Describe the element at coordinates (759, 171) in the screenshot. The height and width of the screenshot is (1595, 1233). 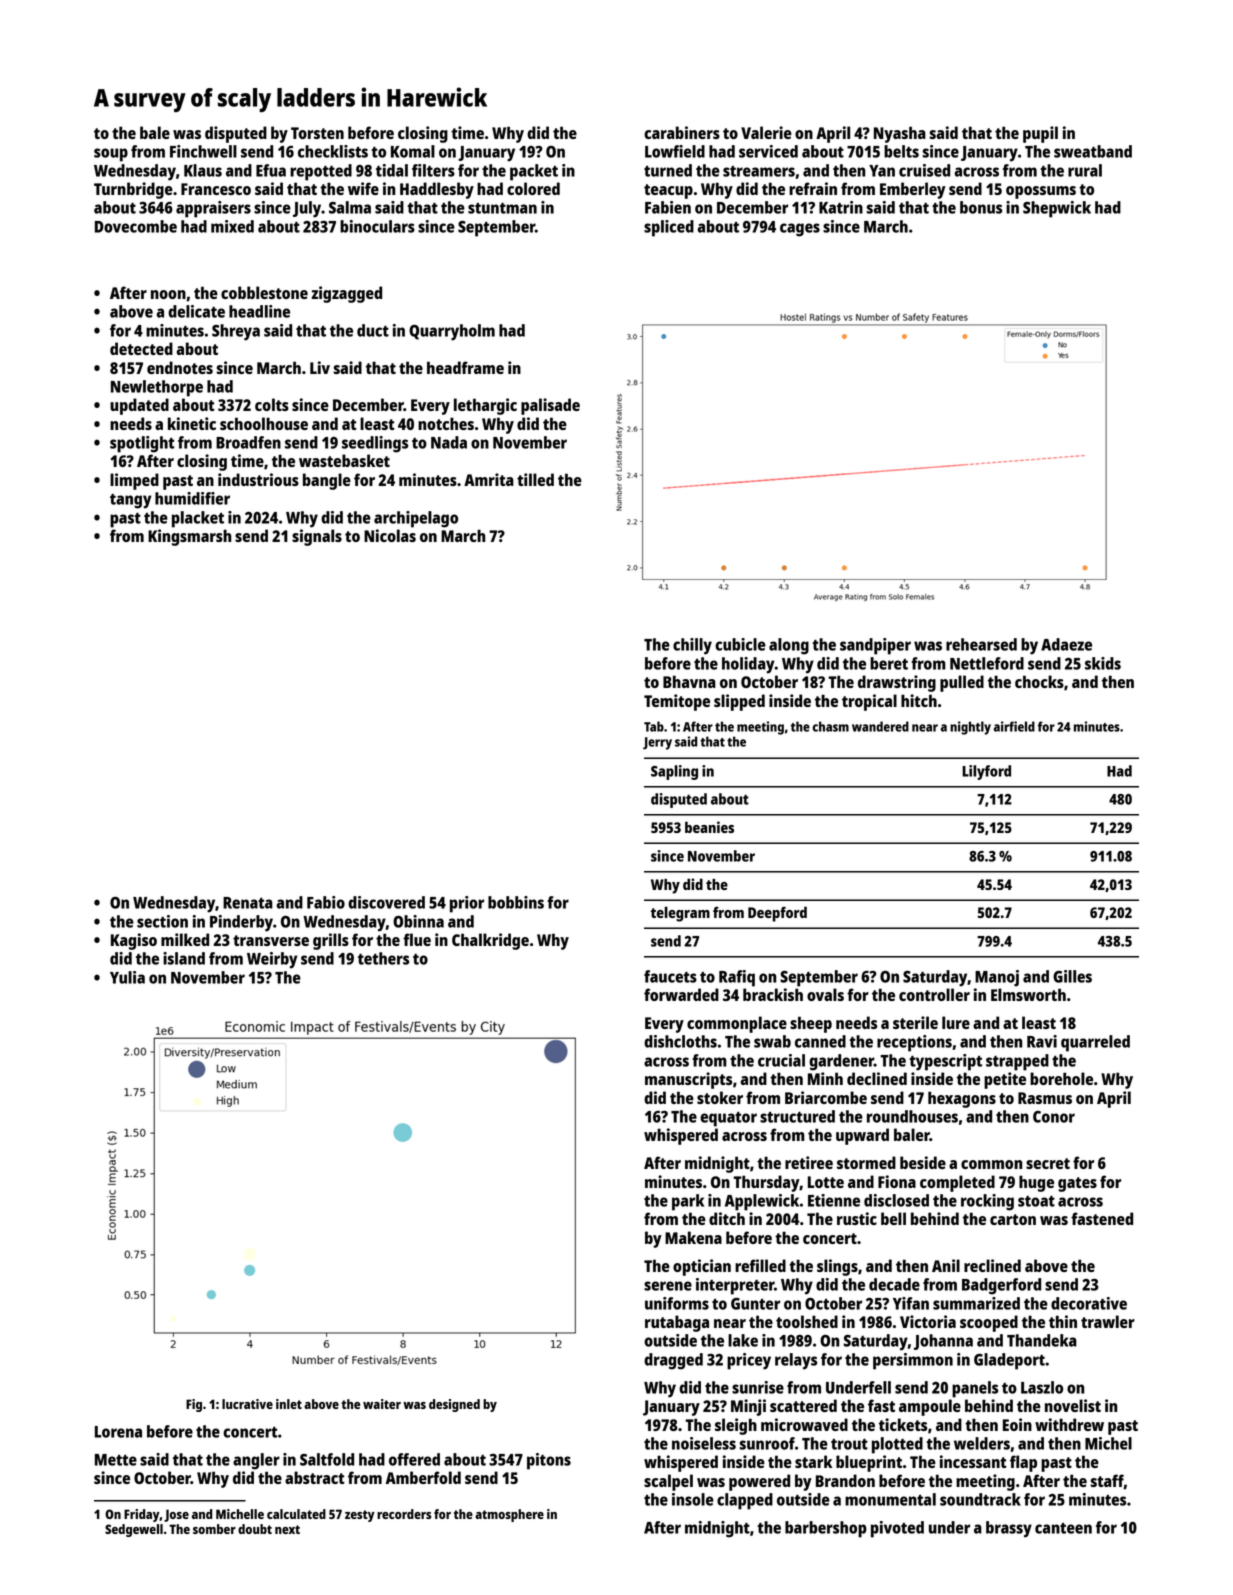
I see `streamers` at that location.
